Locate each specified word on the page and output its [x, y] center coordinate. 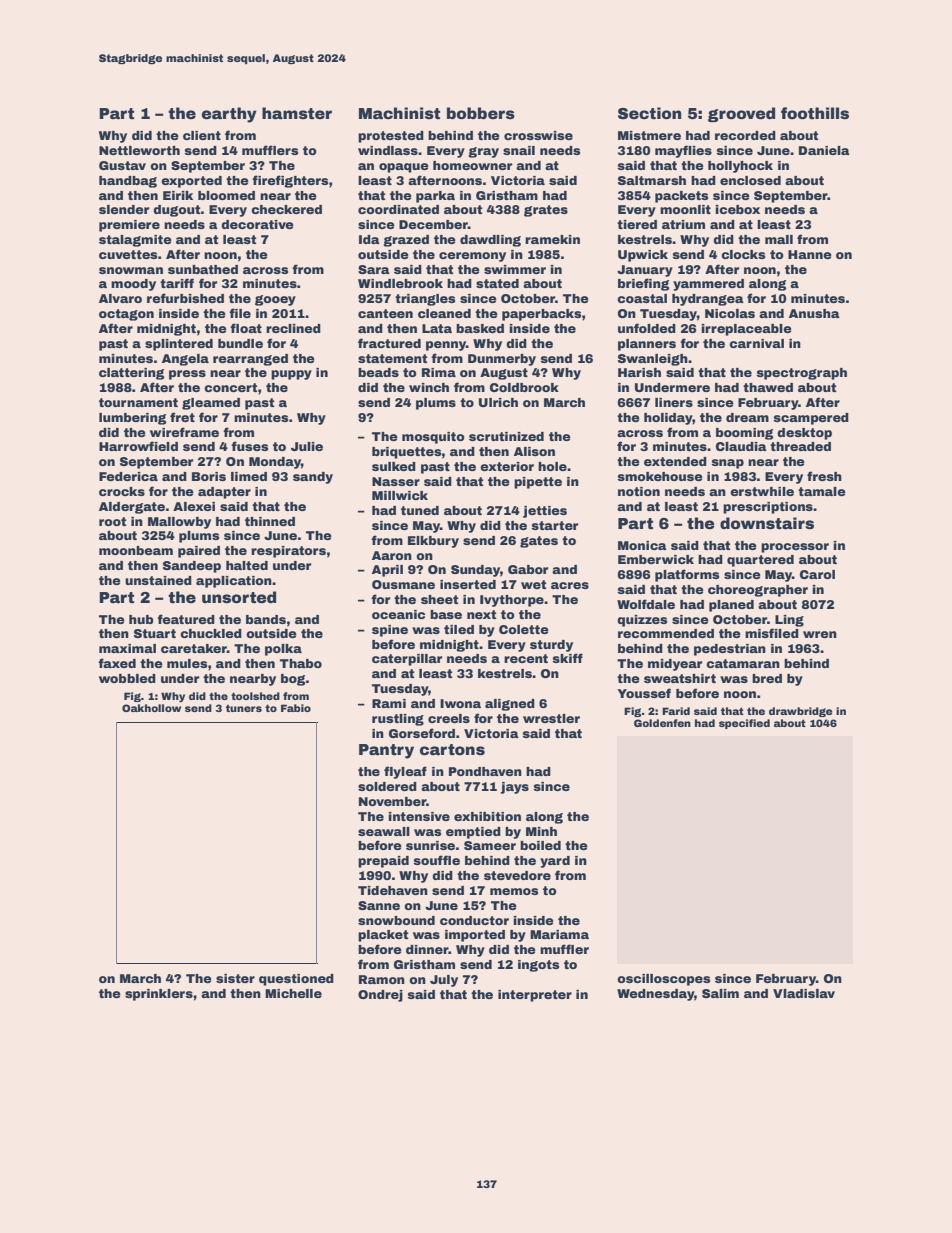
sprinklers [159, 995]
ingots [538, 966]
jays [514, 788]
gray [484, 152]
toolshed [255, 696]
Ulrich [498, 402]
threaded [800, 446]
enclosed [750, 180]
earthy [229, 115]
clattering [131, 374]
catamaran [743, 663]
